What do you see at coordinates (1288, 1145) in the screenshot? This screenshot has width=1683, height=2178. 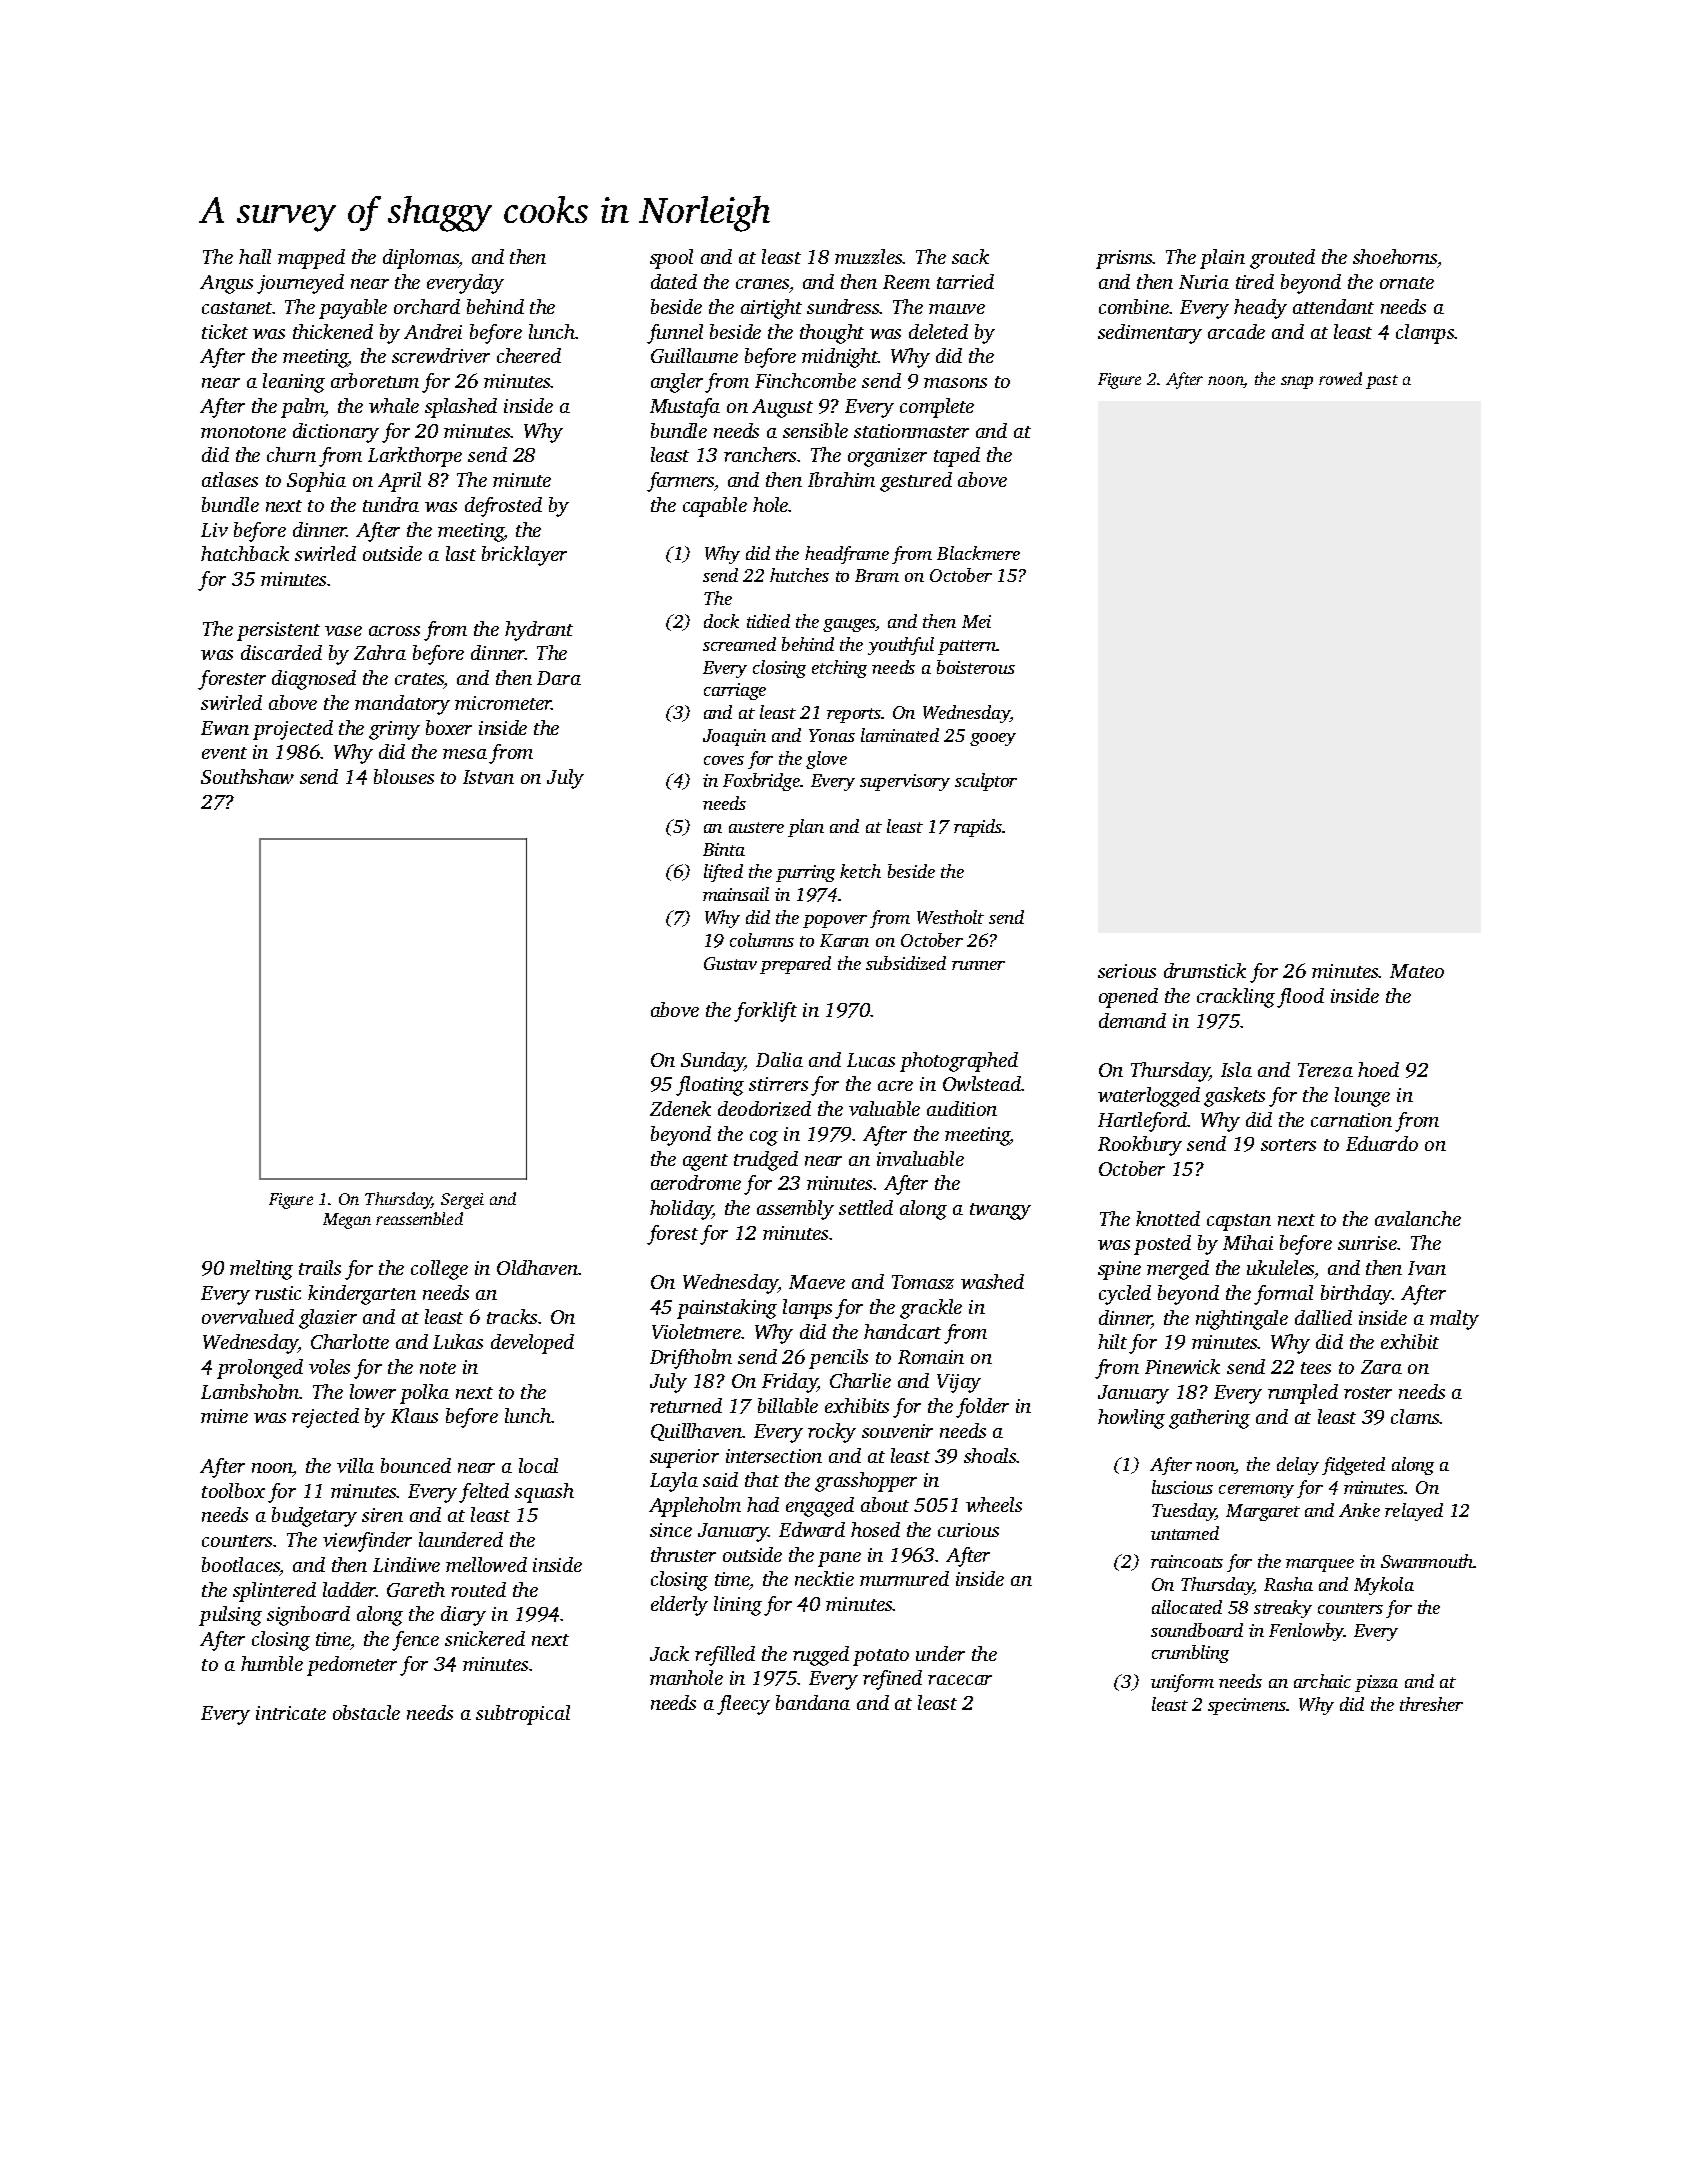 I see `sorters` at bounding box center [1288, 1145].
